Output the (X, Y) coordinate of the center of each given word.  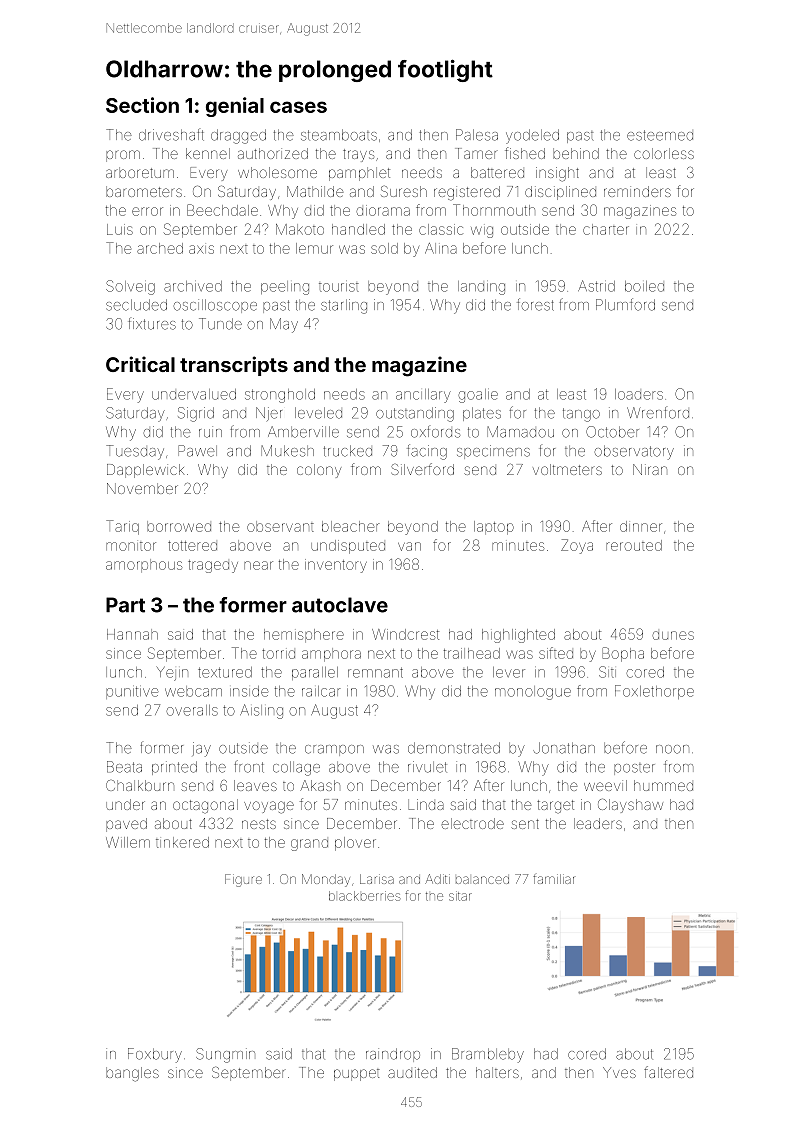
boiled (644, 286)
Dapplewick (145, 471)
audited (412, 1072)
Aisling (261, 711)
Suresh (404, 191)
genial (235, 107)
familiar (553, 879)
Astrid (596, 286)
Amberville (303, 432)
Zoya (577, 546)
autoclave (340, 605)
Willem (128, 842)
